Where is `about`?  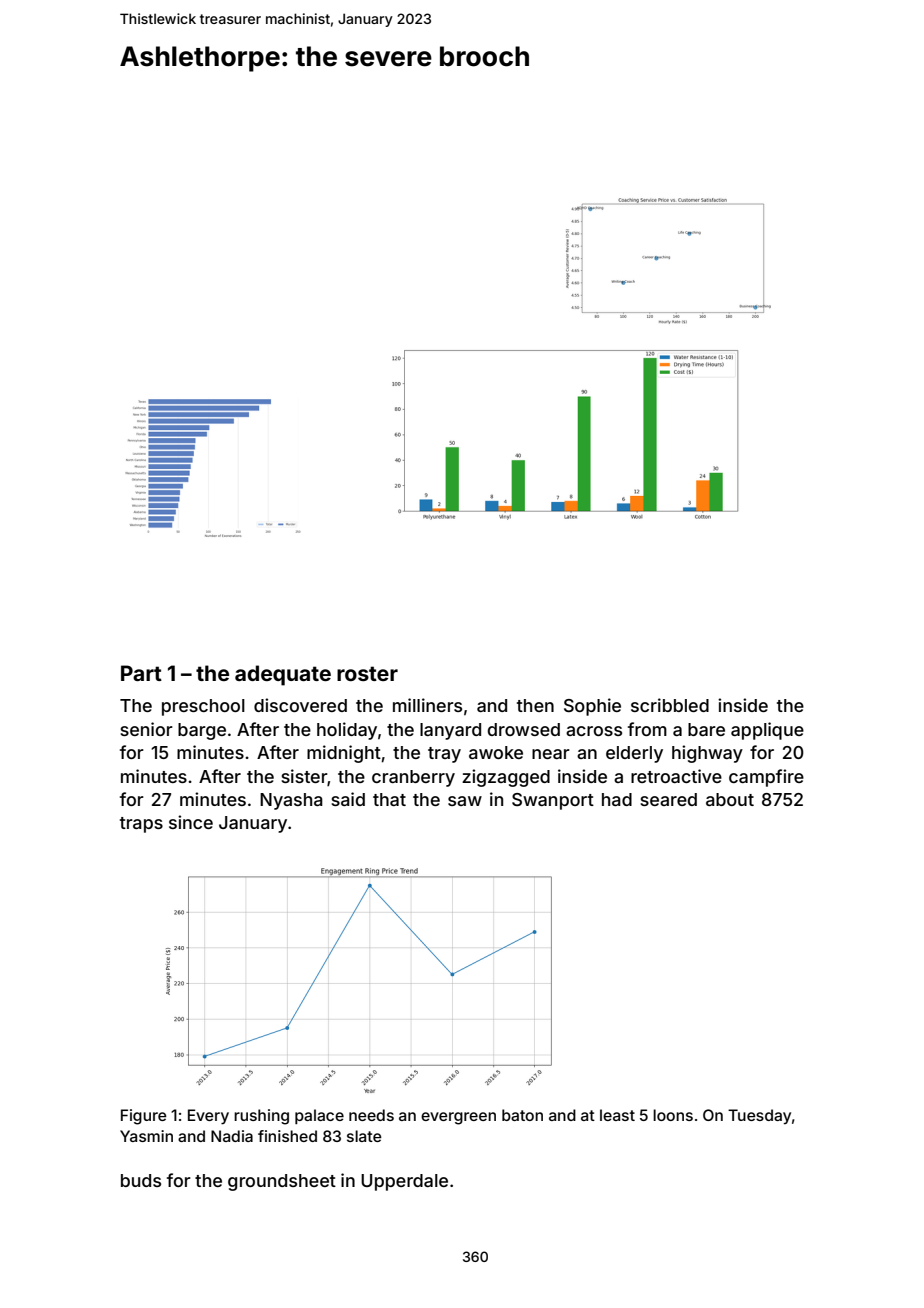 about is located at coordinates (730, 799).
